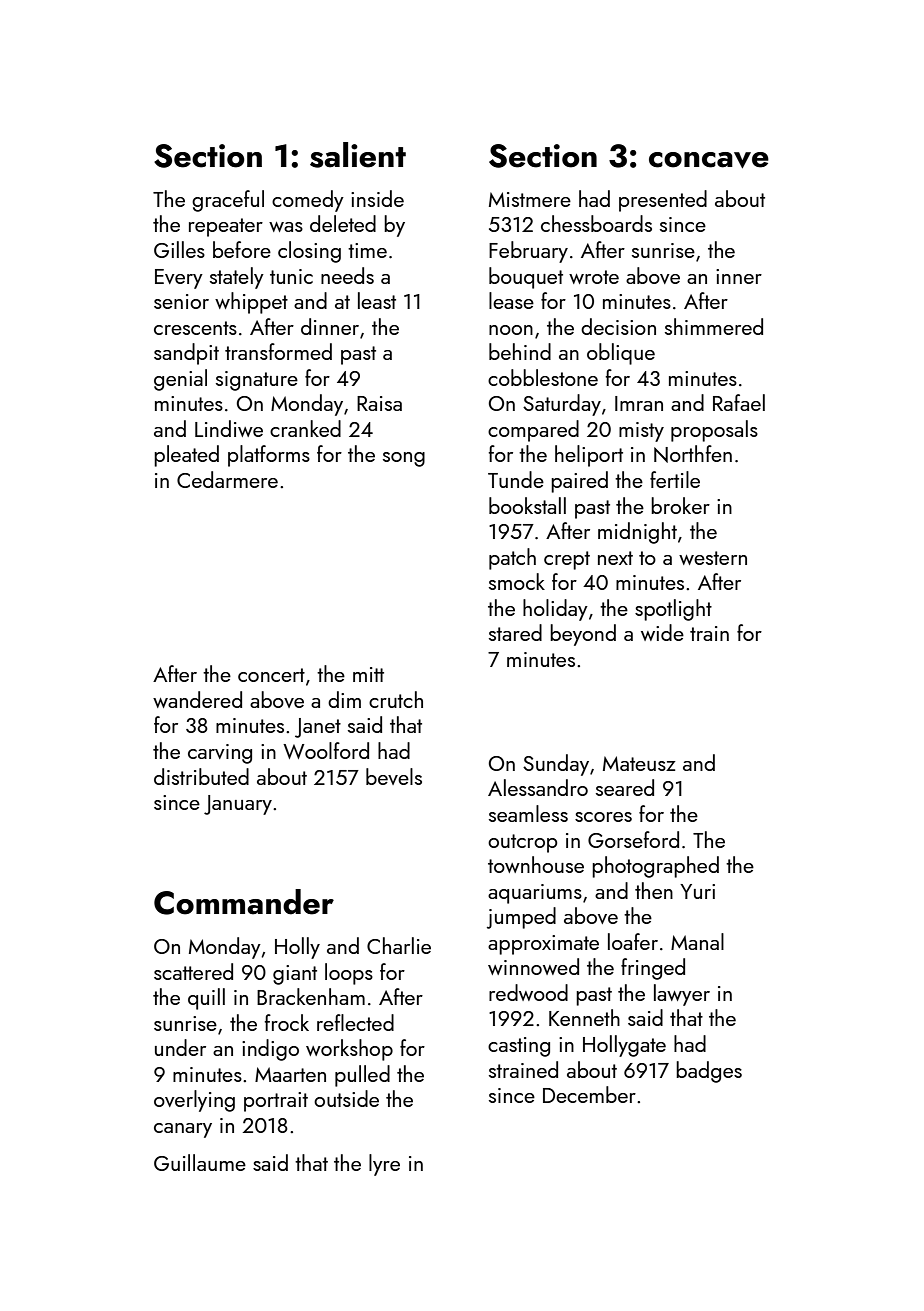 This image has width=924, height=1311. What do you see at coordinates (662, 632) in the image?
I see `wide` at bounding box center [662, 632].
